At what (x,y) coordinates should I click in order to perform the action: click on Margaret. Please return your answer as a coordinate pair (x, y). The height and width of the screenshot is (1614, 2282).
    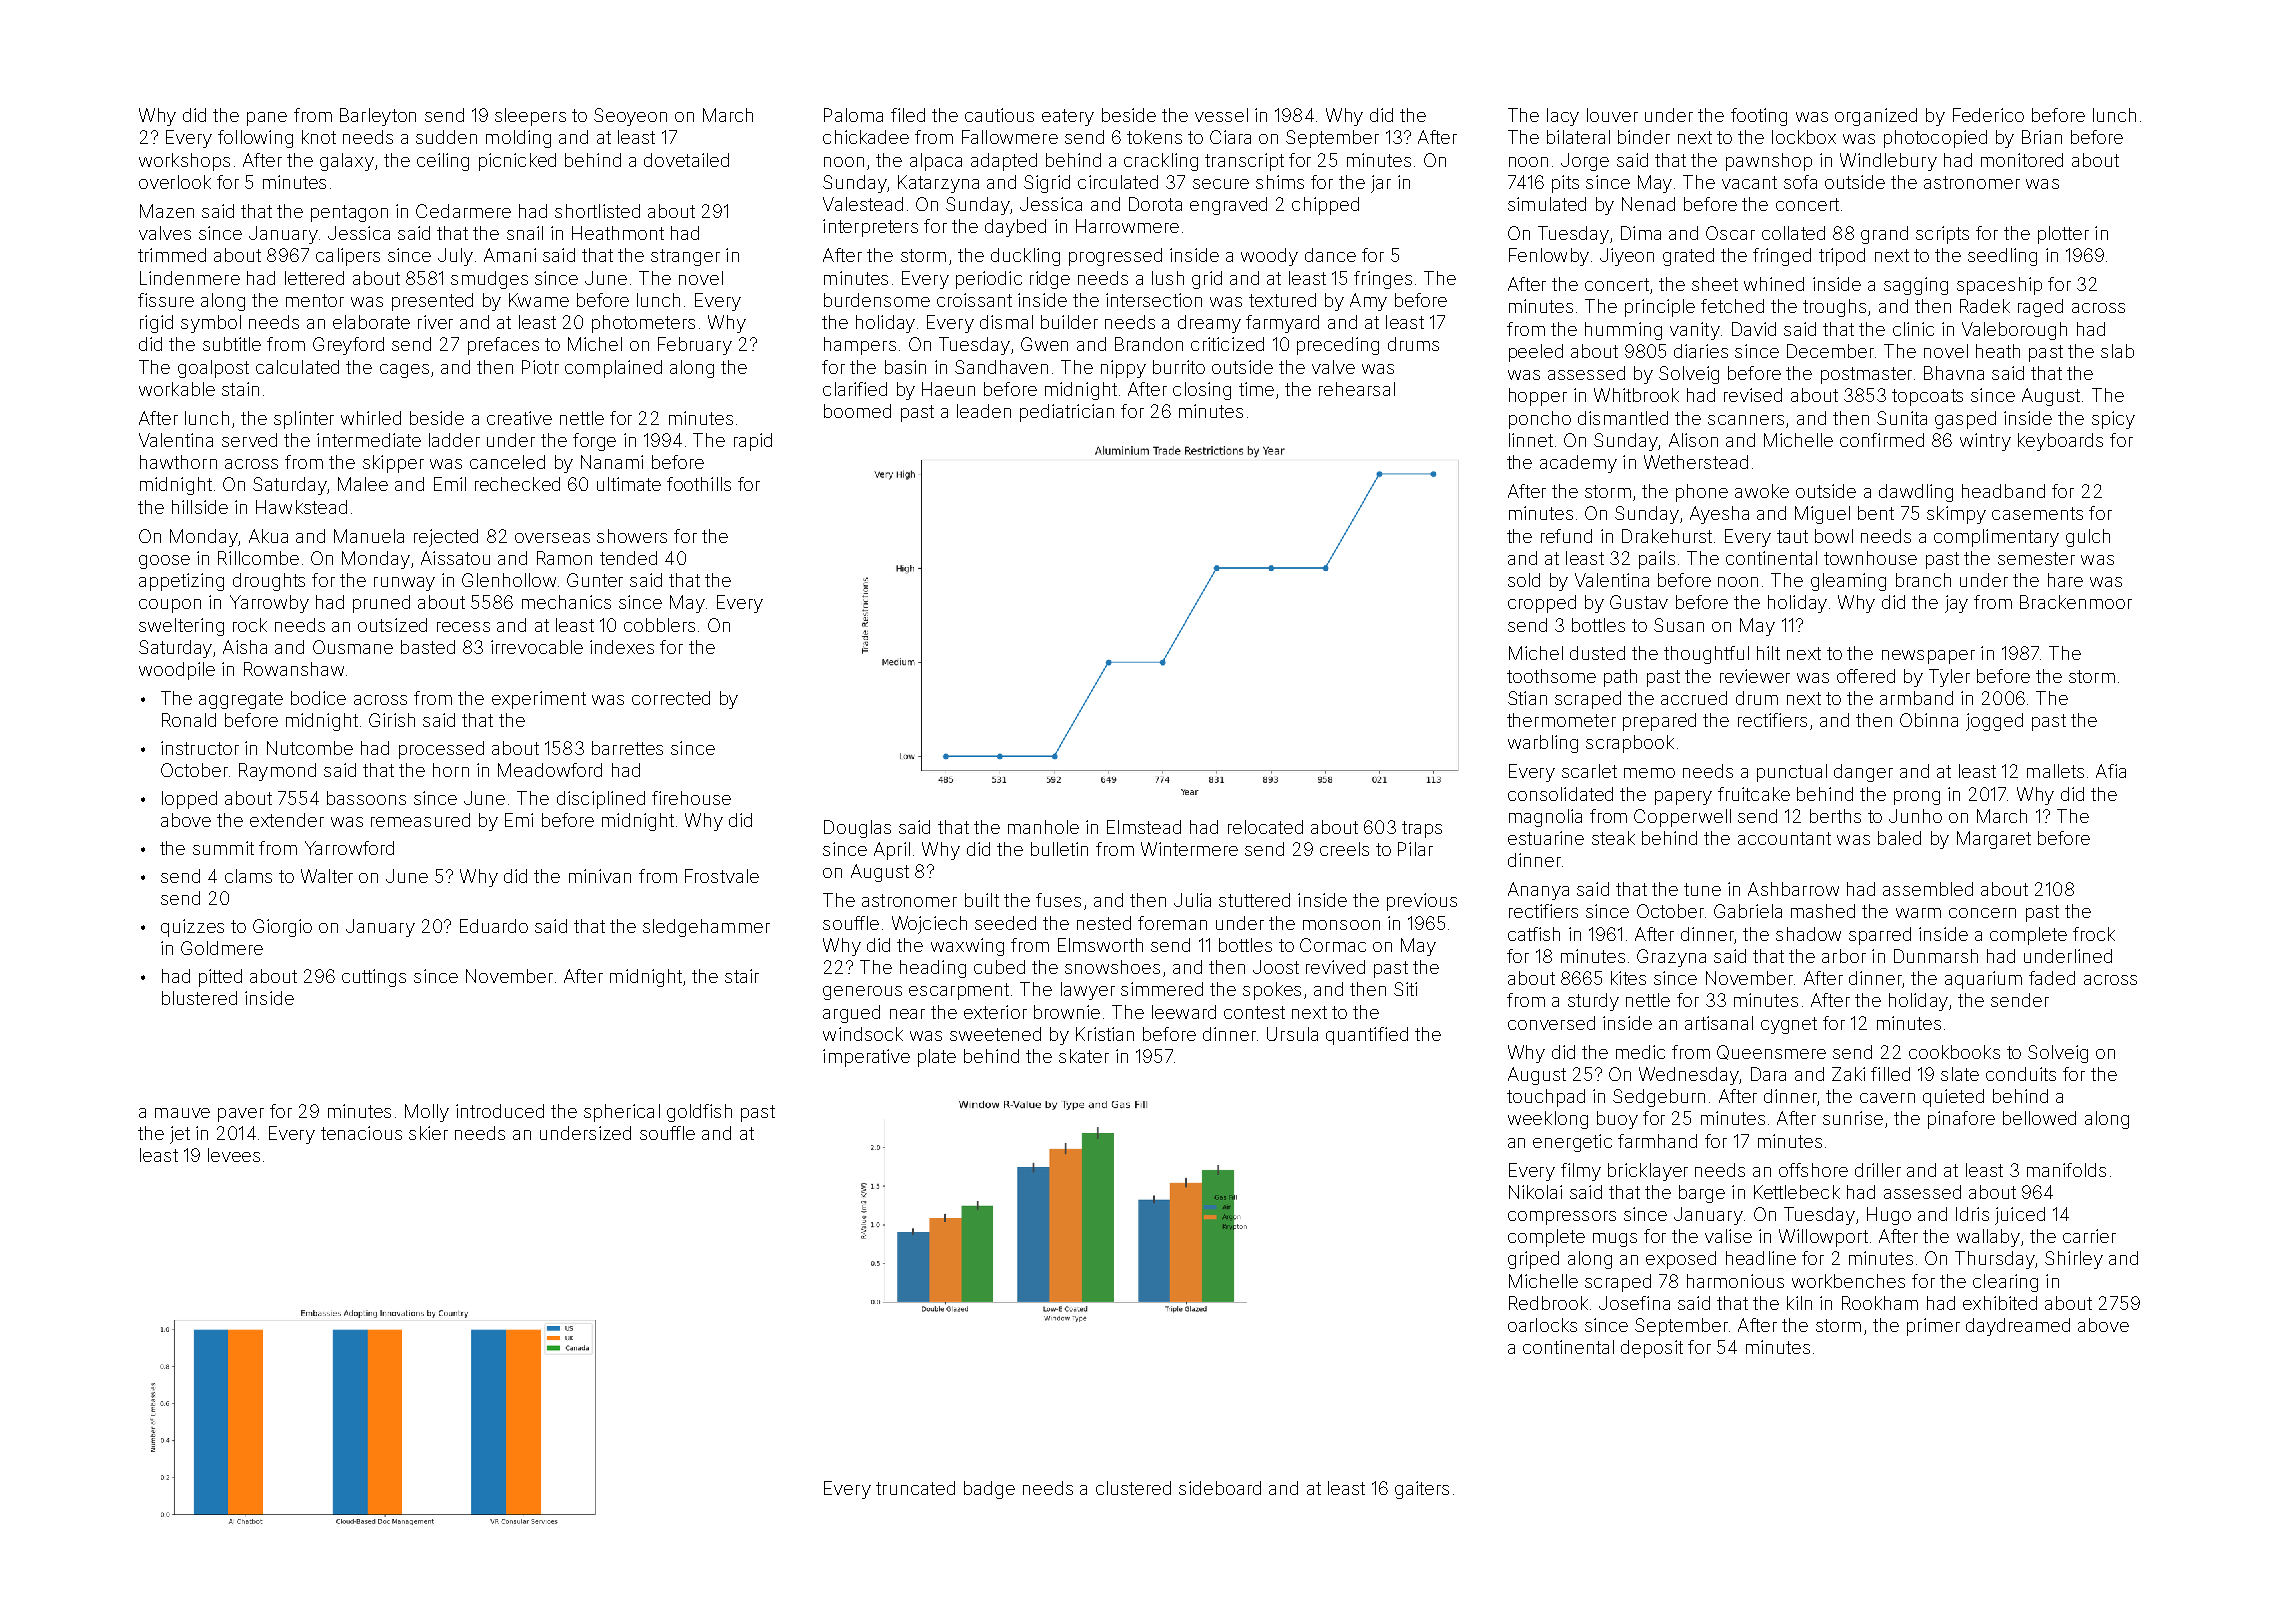
    Looking at the image, I should click on (1994, 840).
